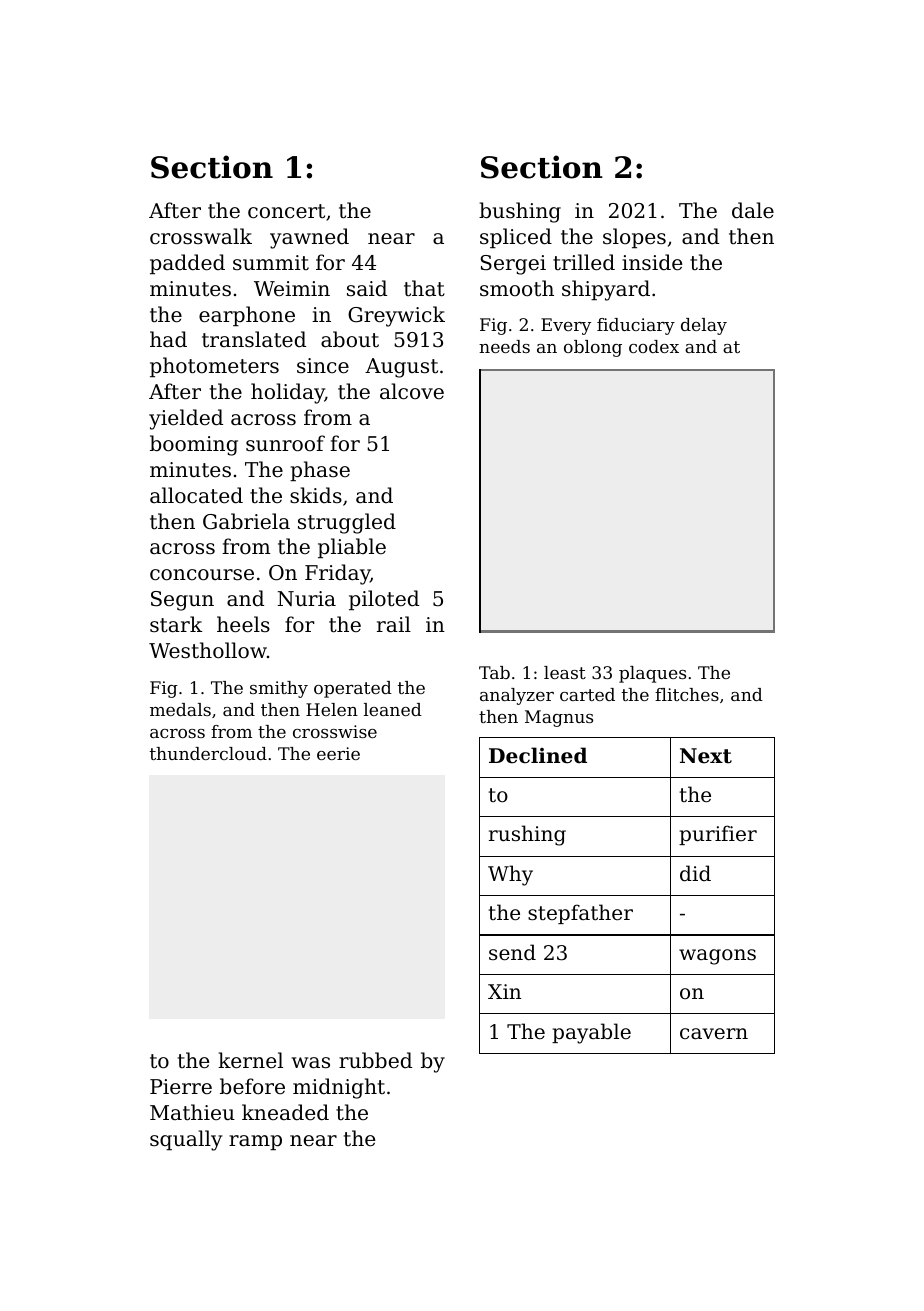 Image resolution: width=924 pixels, height=1311 pixels. Describe the element at coordinates (652, 674) in the page. I see `plaques` at that location.
